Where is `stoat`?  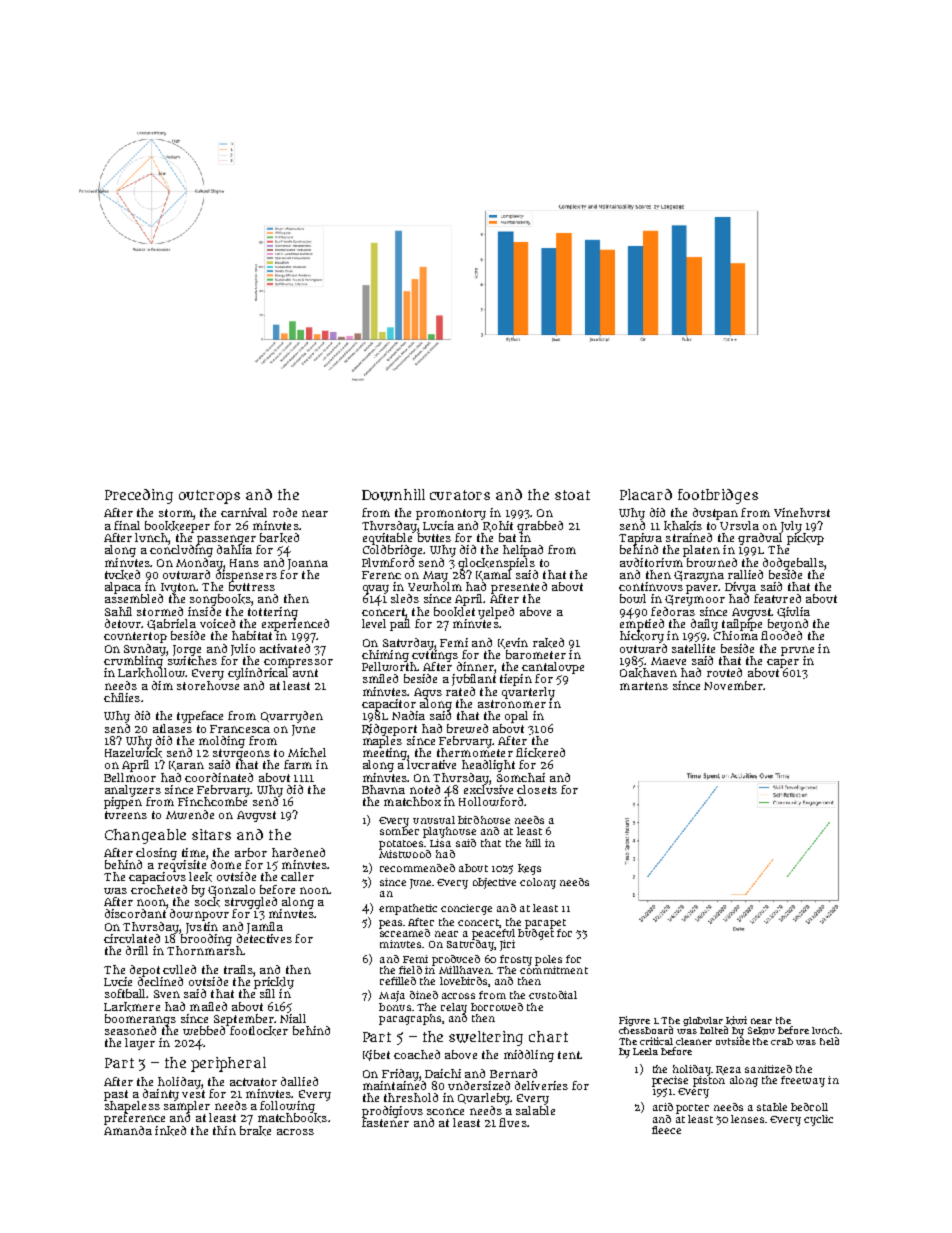
stoat is located at coordinates (572, 495).
